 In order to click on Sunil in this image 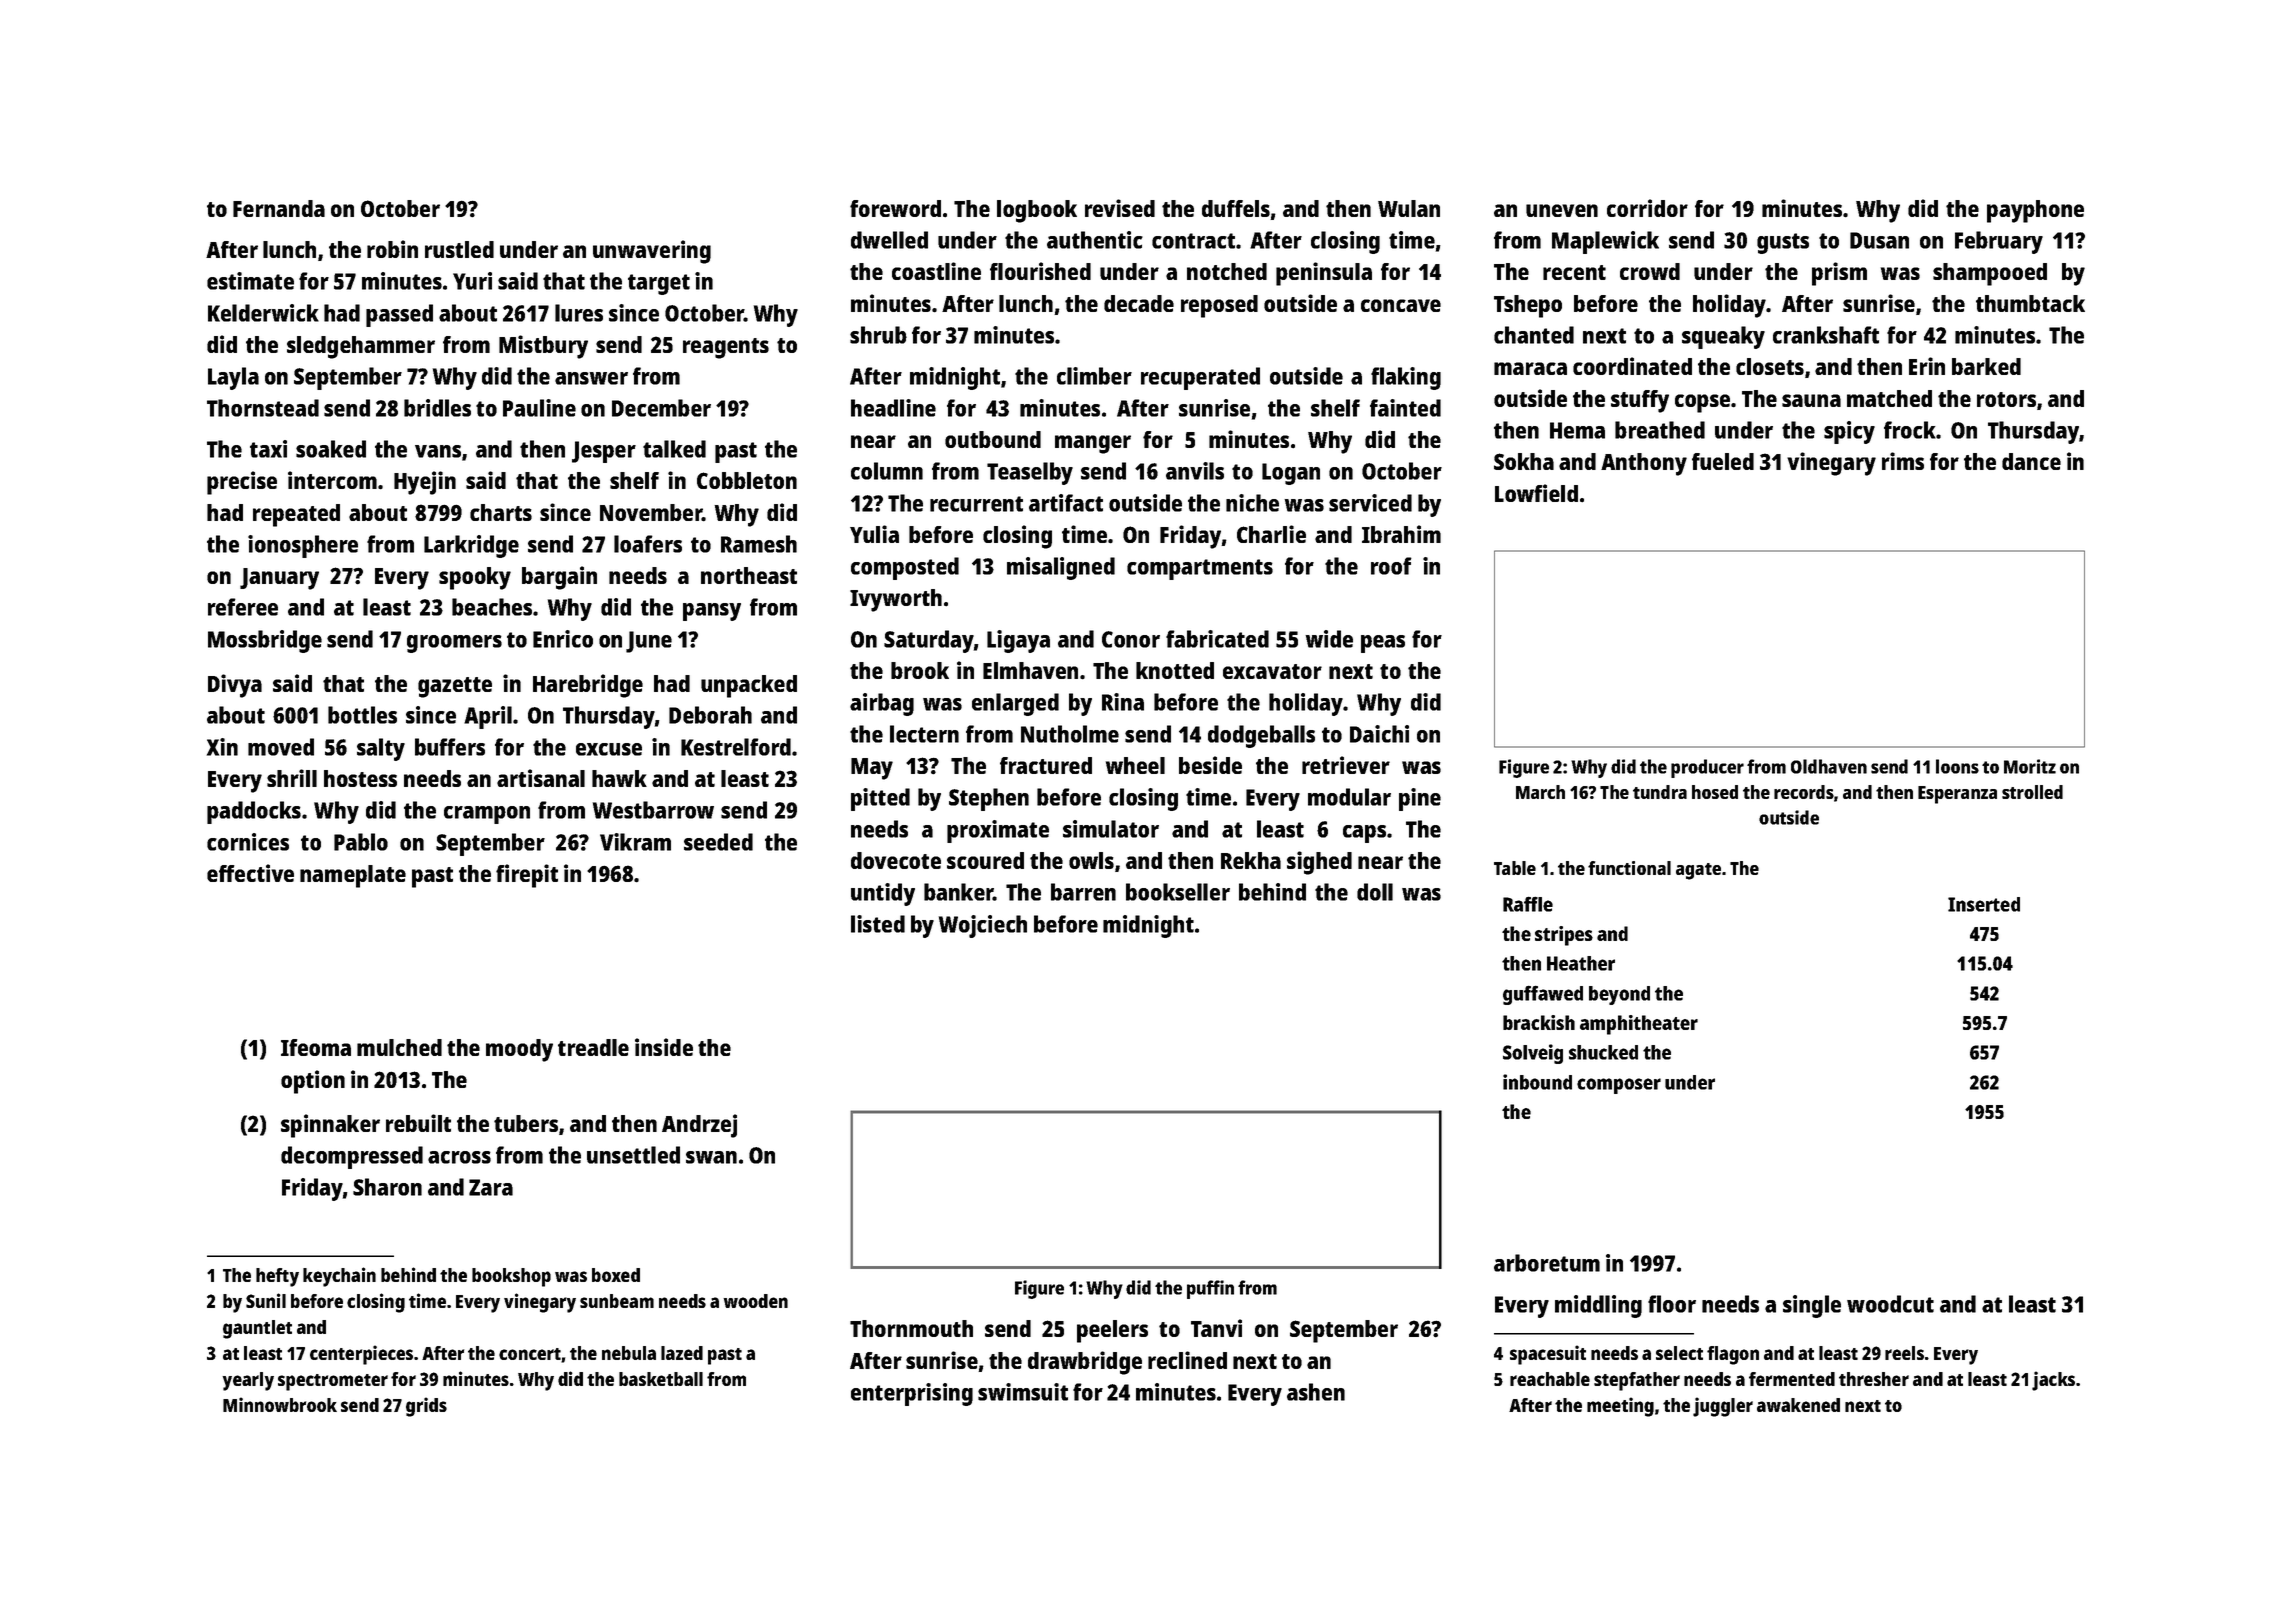, I will do `click(266, 1300)`.
